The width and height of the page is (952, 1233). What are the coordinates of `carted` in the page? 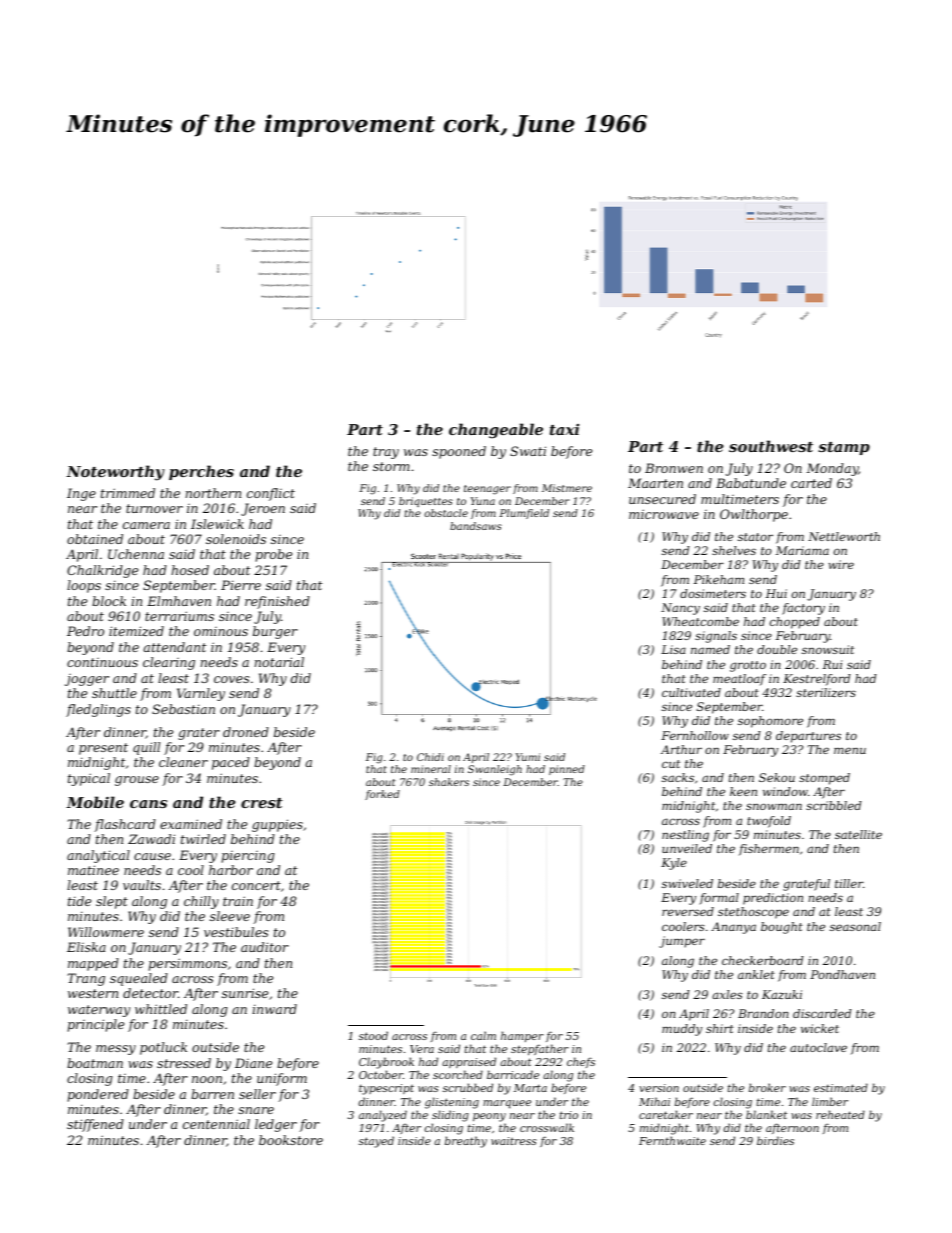 It's located at (811, 483).
